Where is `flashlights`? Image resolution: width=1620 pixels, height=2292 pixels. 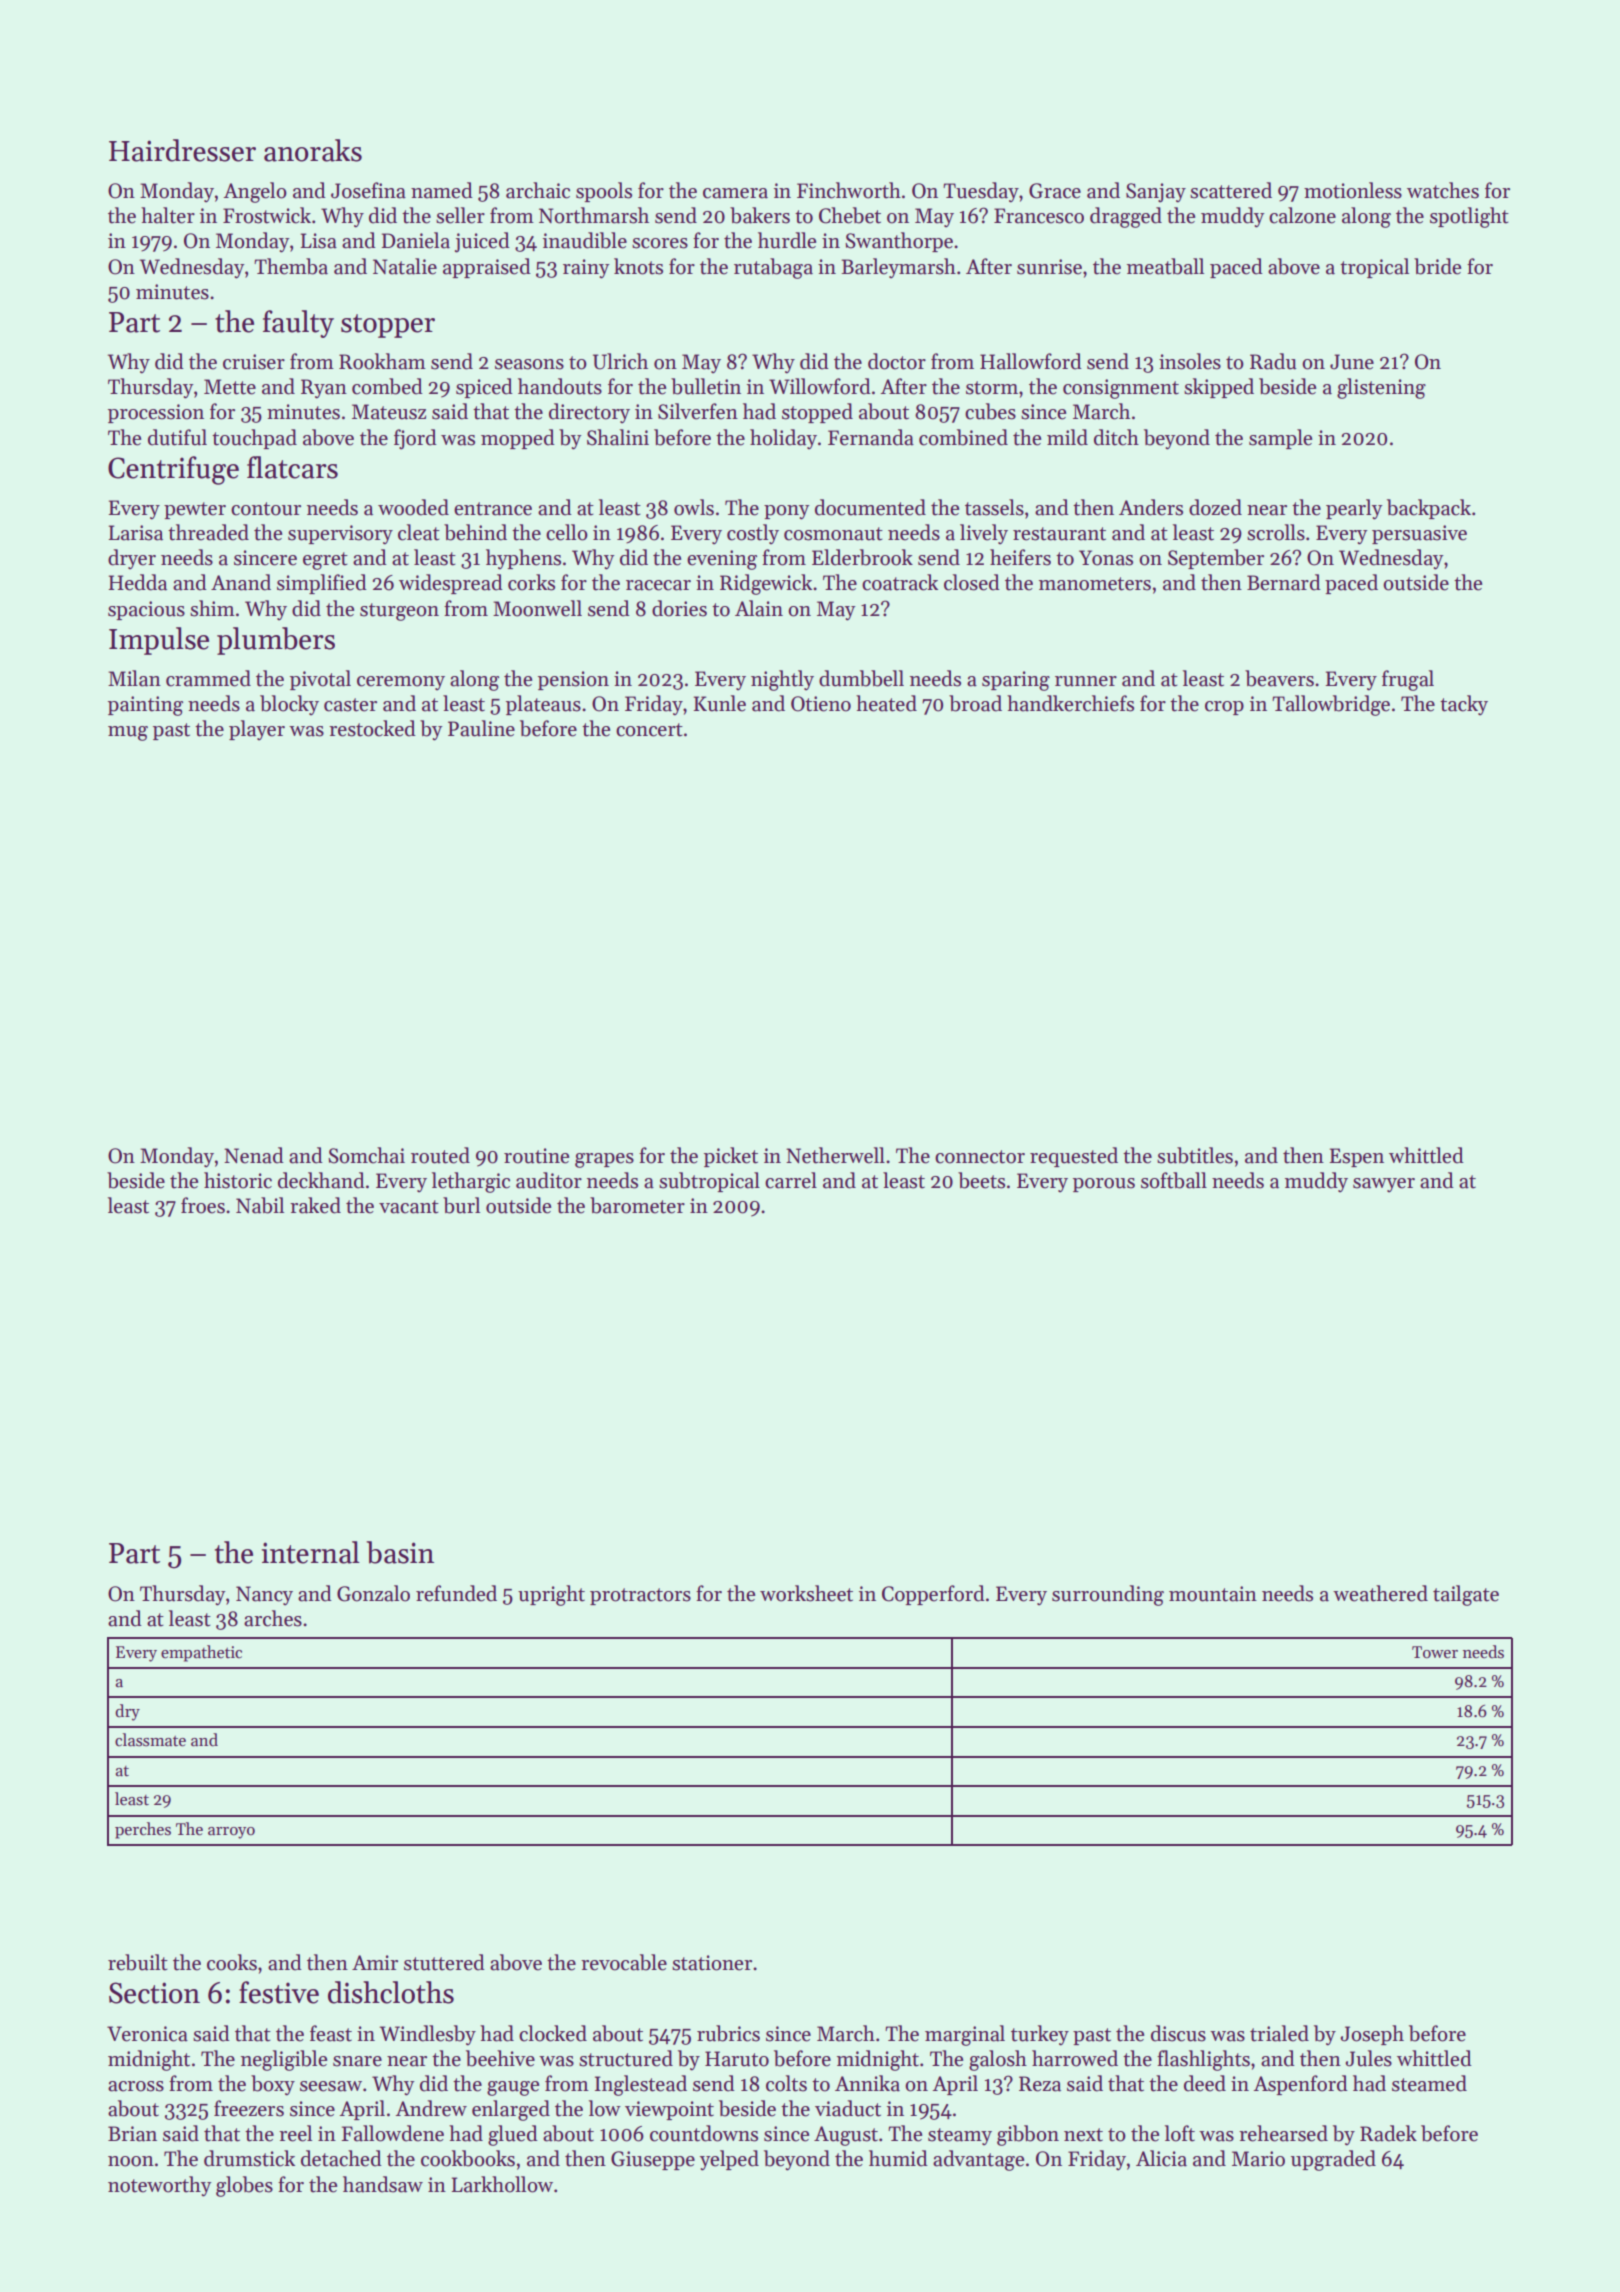 flashlights is located at coordinates (1203, 2060).
